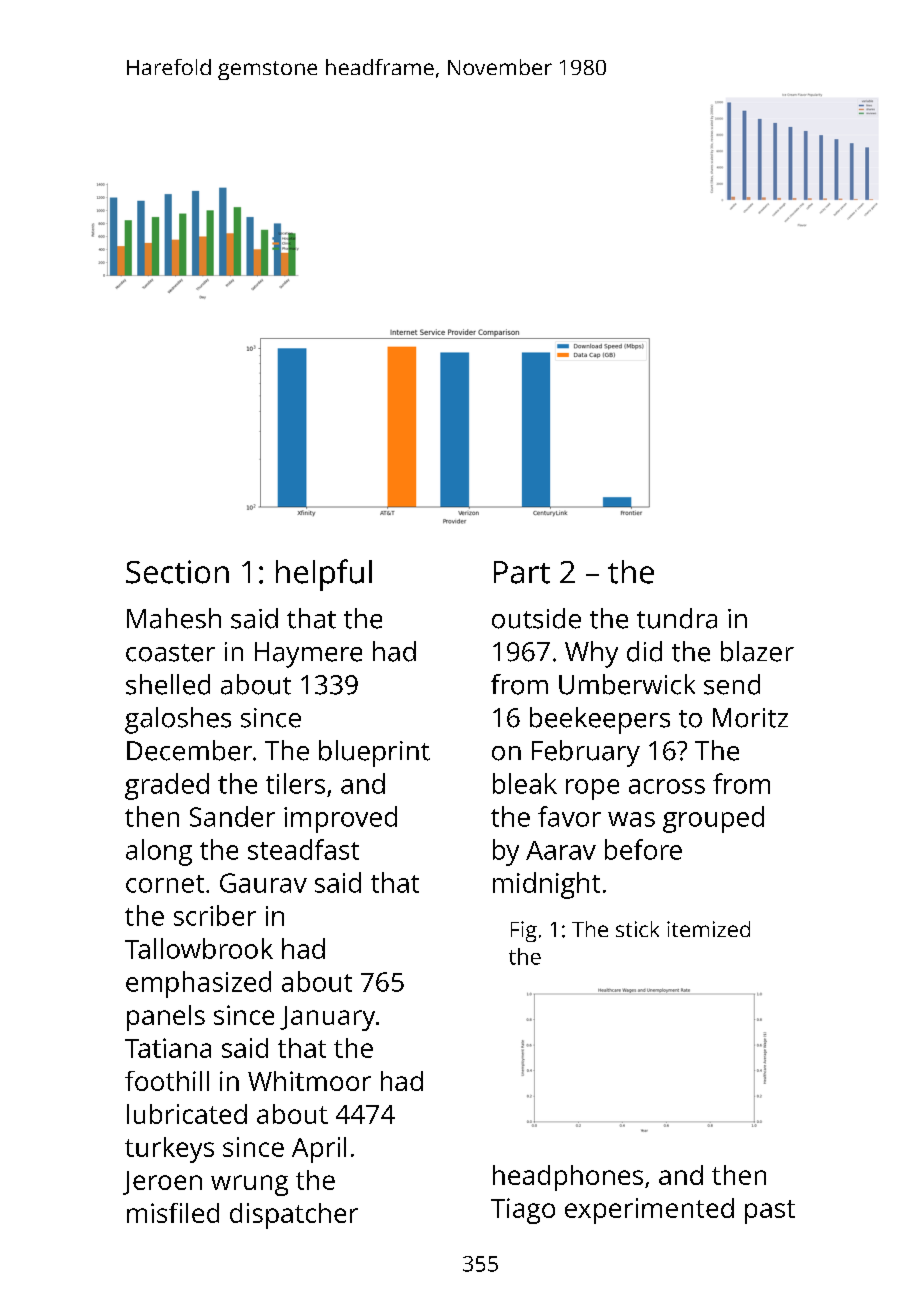  What do you see at coordinates (592, 789) in the image?
I see `rope` at bounding box center [592, 789].
